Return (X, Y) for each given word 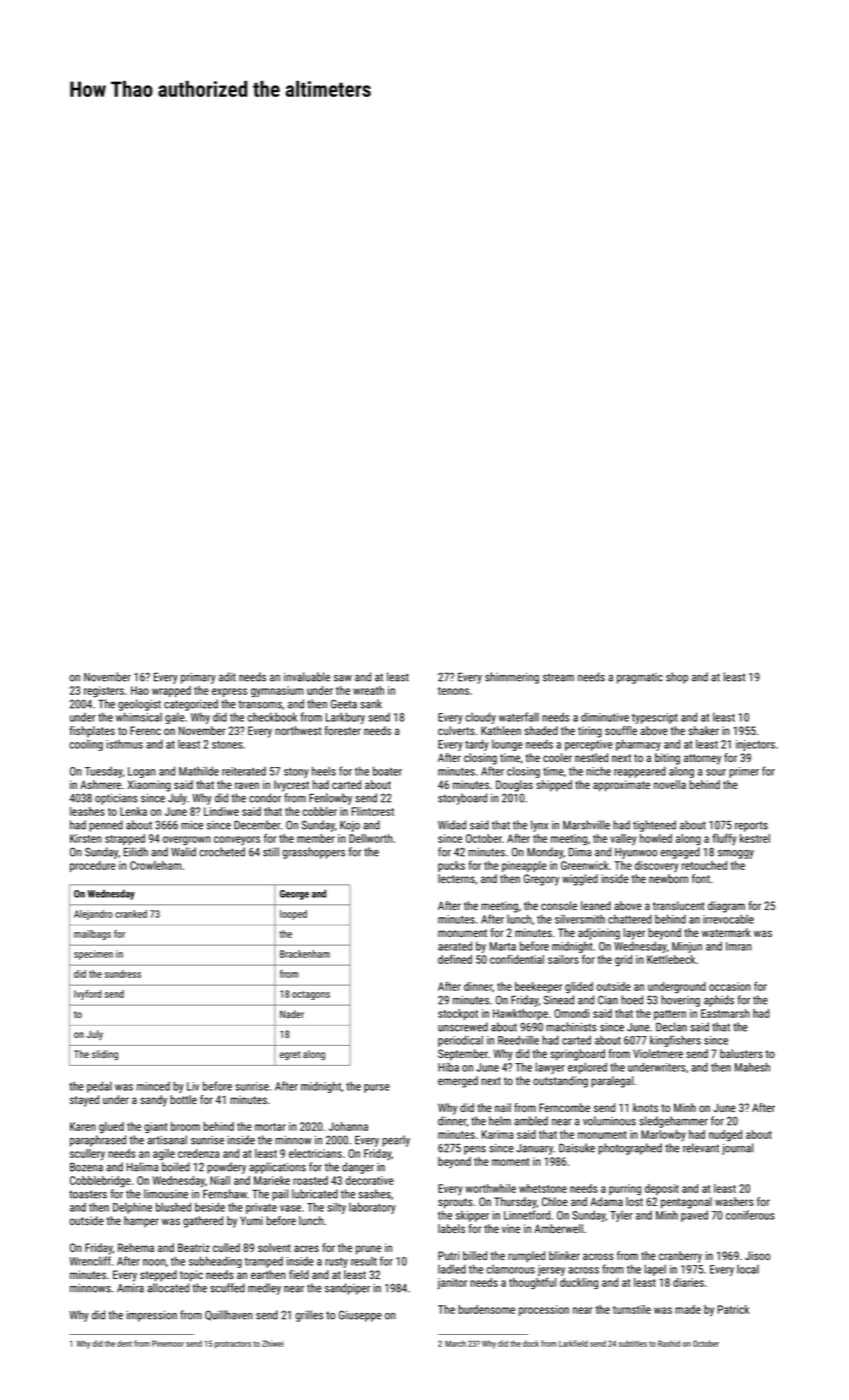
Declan (671, 1027)
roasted (310, 1180)
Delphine (132, 1208)
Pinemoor (168, 1343)
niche (598, 771)
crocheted (222, 852)
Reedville (518, 1040)
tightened (654, 826)
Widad (452, 825)
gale (175, 718)
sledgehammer (673, 1122)
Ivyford (88, 995)
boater (387, 771)
